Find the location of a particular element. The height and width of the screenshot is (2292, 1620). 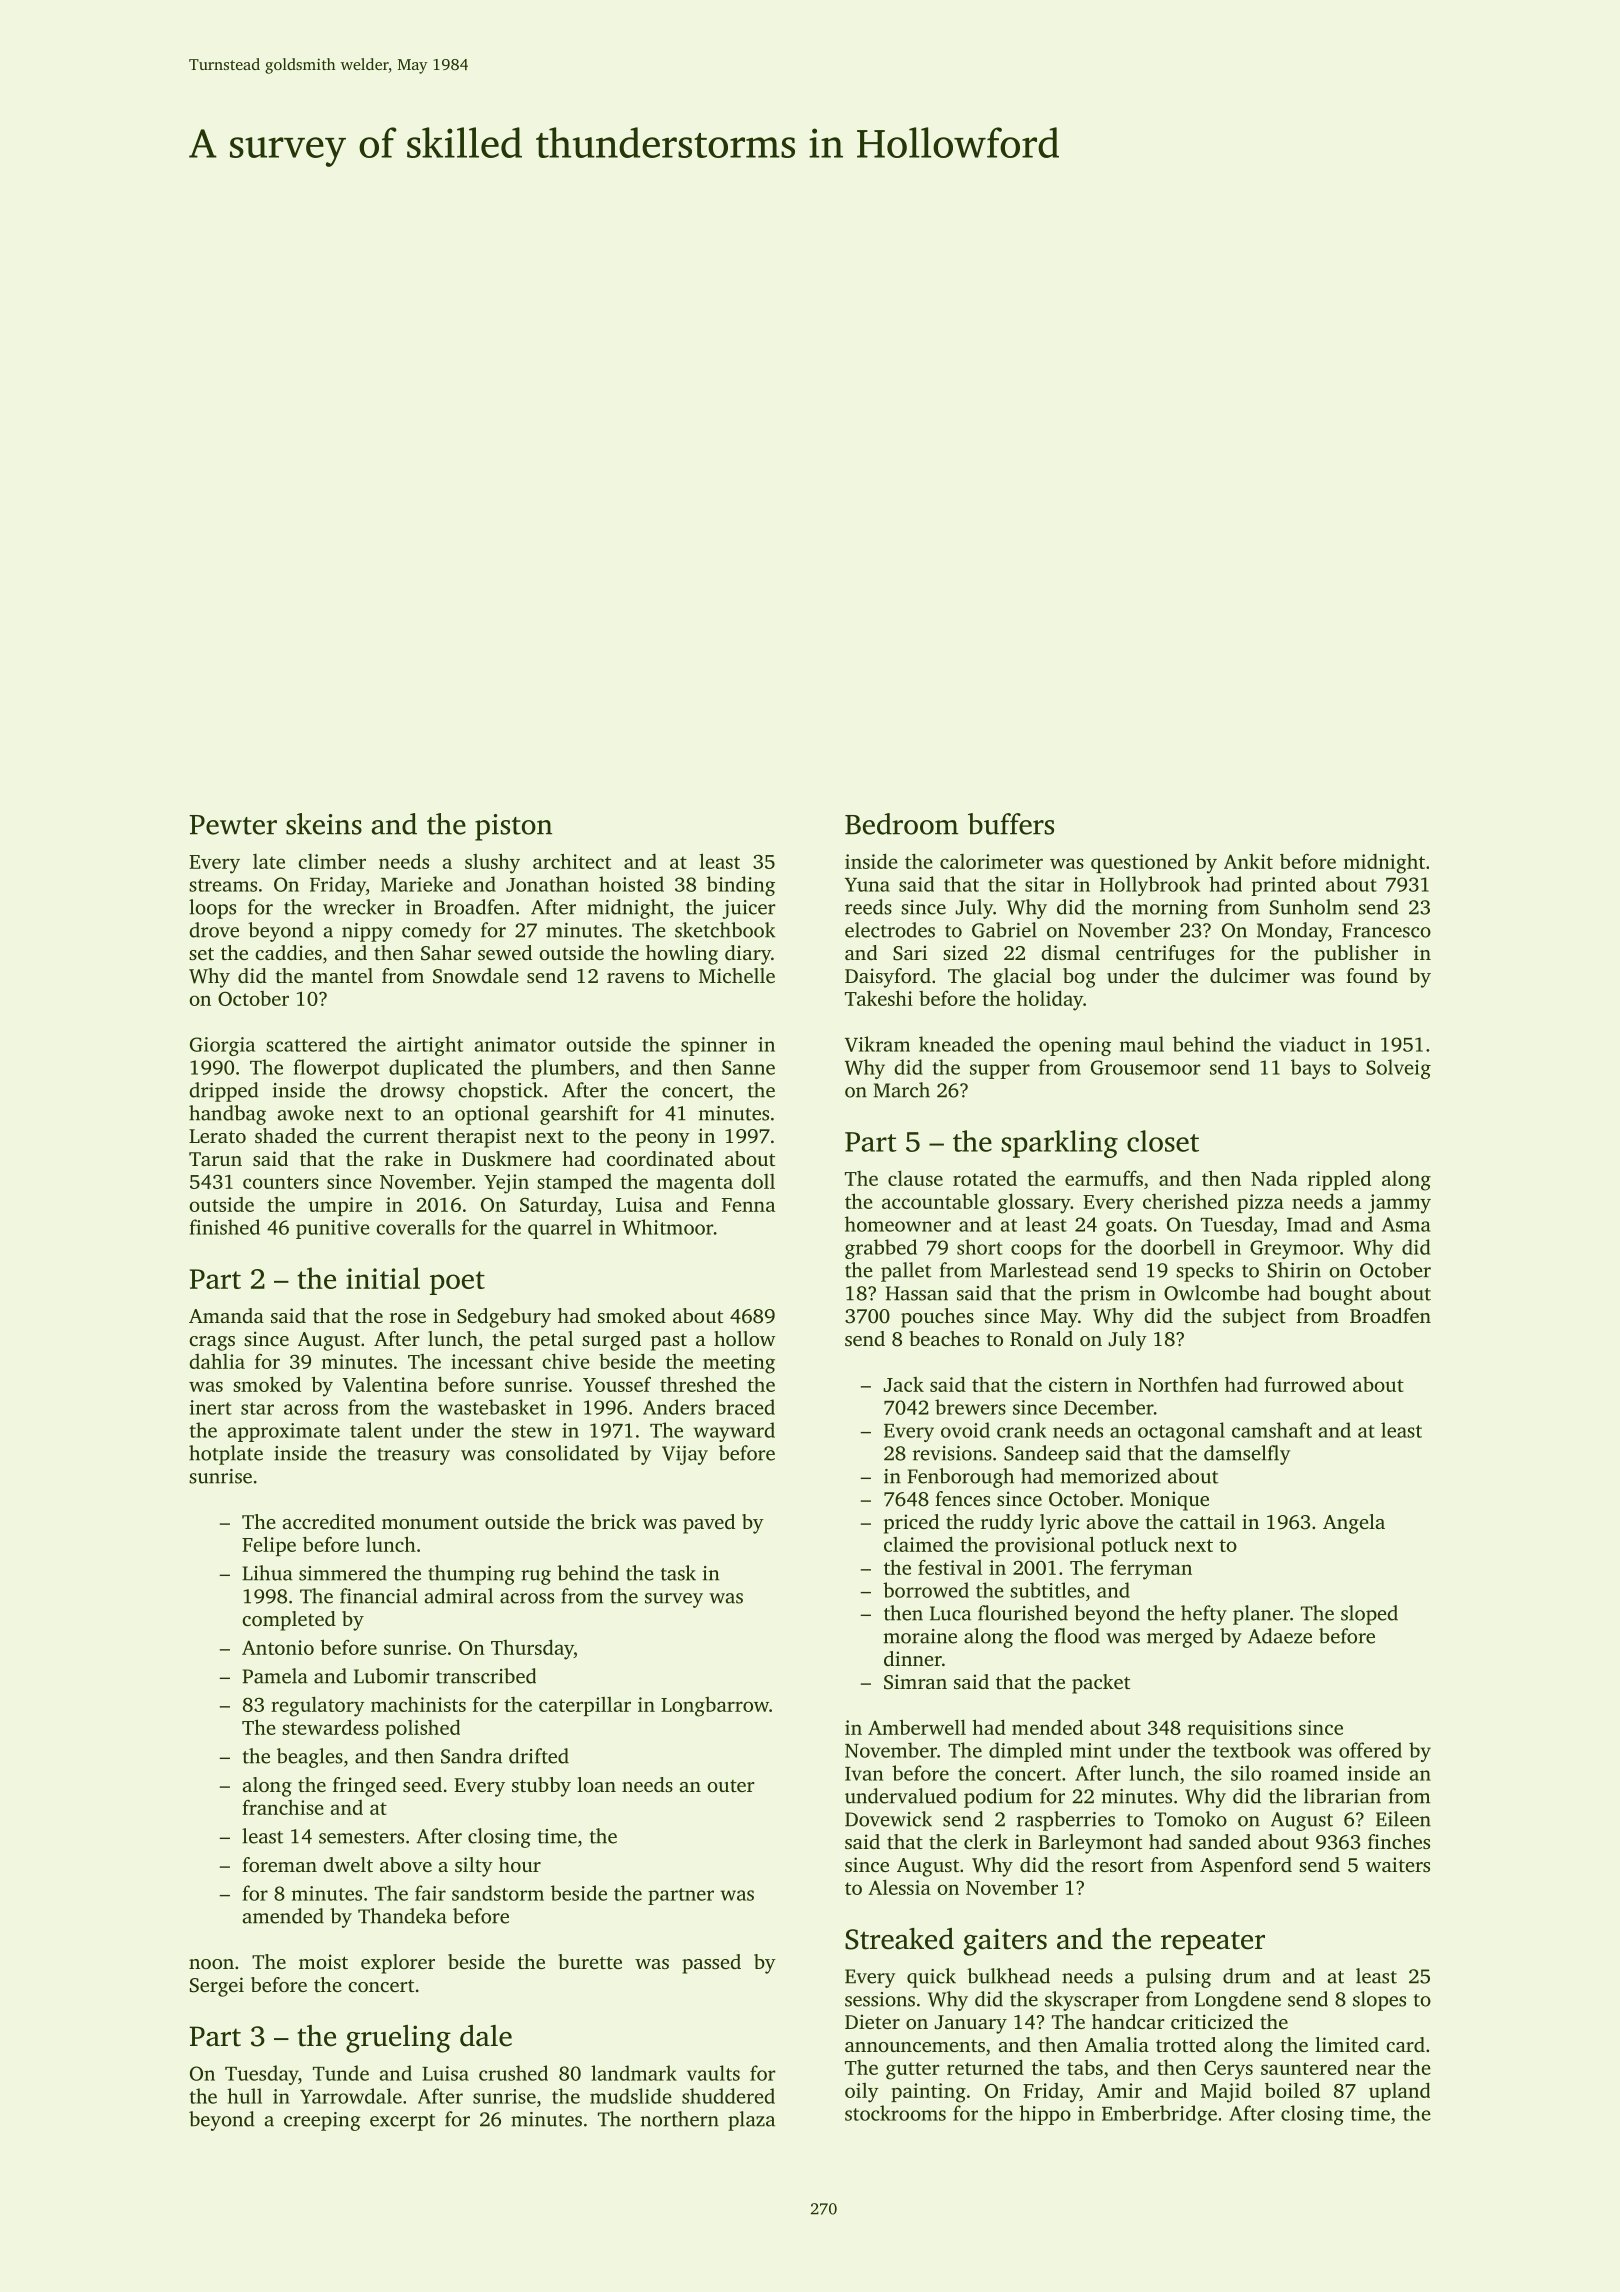

Emberbridge is located at coordinates (1159, 2115).
